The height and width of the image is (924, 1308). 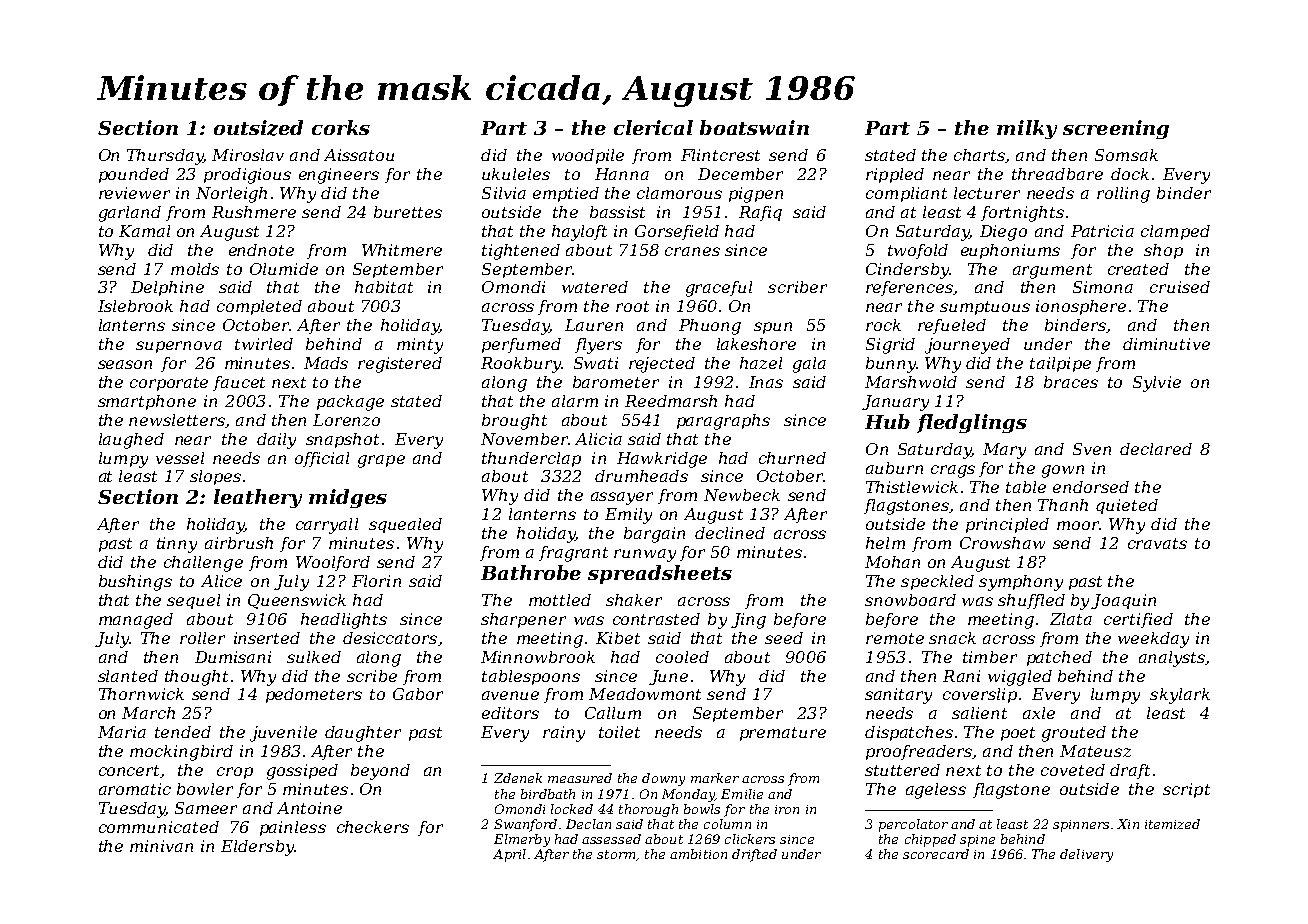 What do you see at coordinates (634, 600) in the image?
I see `shaker` at bounding box center [634, 600].
